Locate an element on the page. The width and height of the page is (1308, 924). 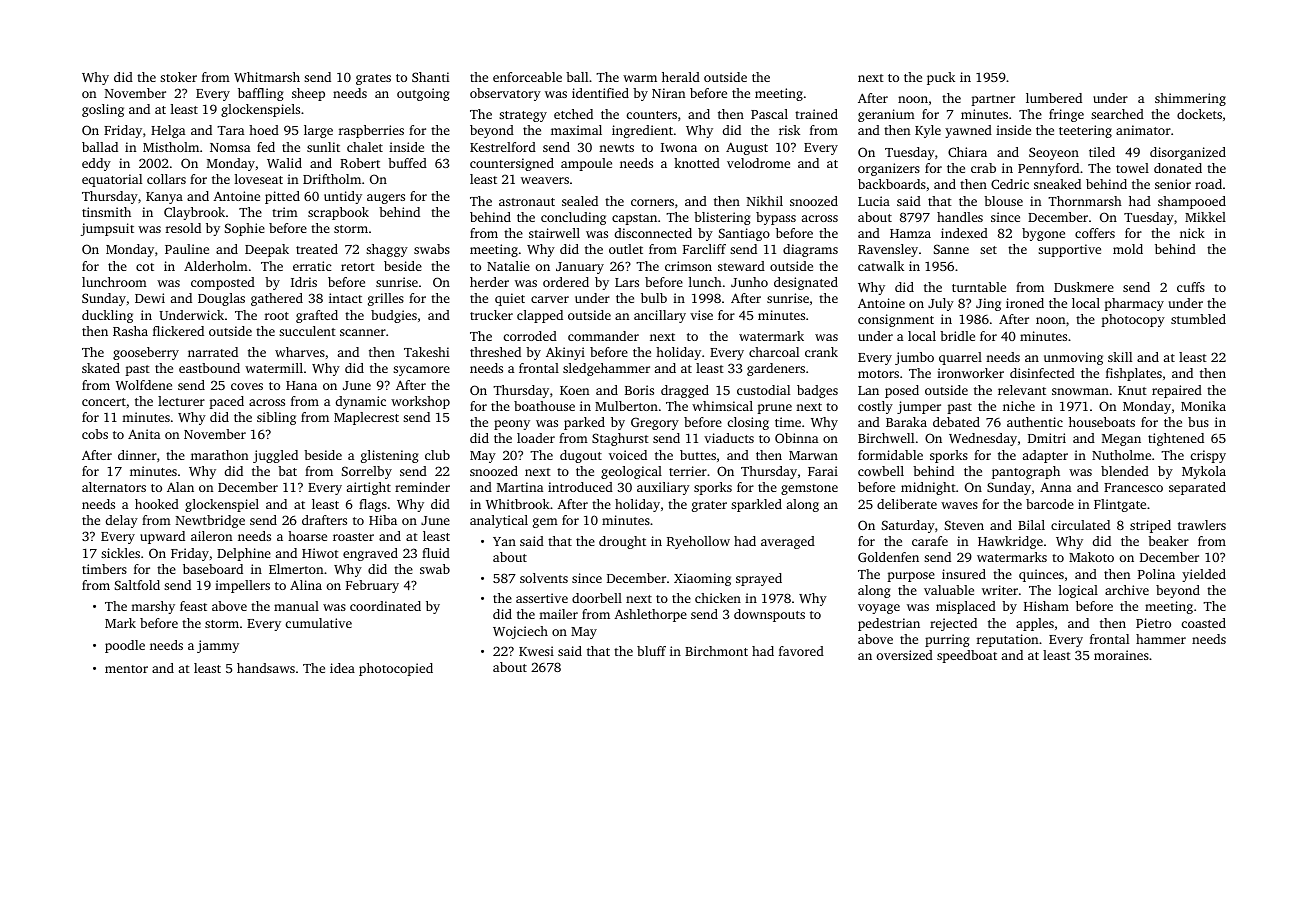
Whitbrook is located at coordinates (518, 504).
